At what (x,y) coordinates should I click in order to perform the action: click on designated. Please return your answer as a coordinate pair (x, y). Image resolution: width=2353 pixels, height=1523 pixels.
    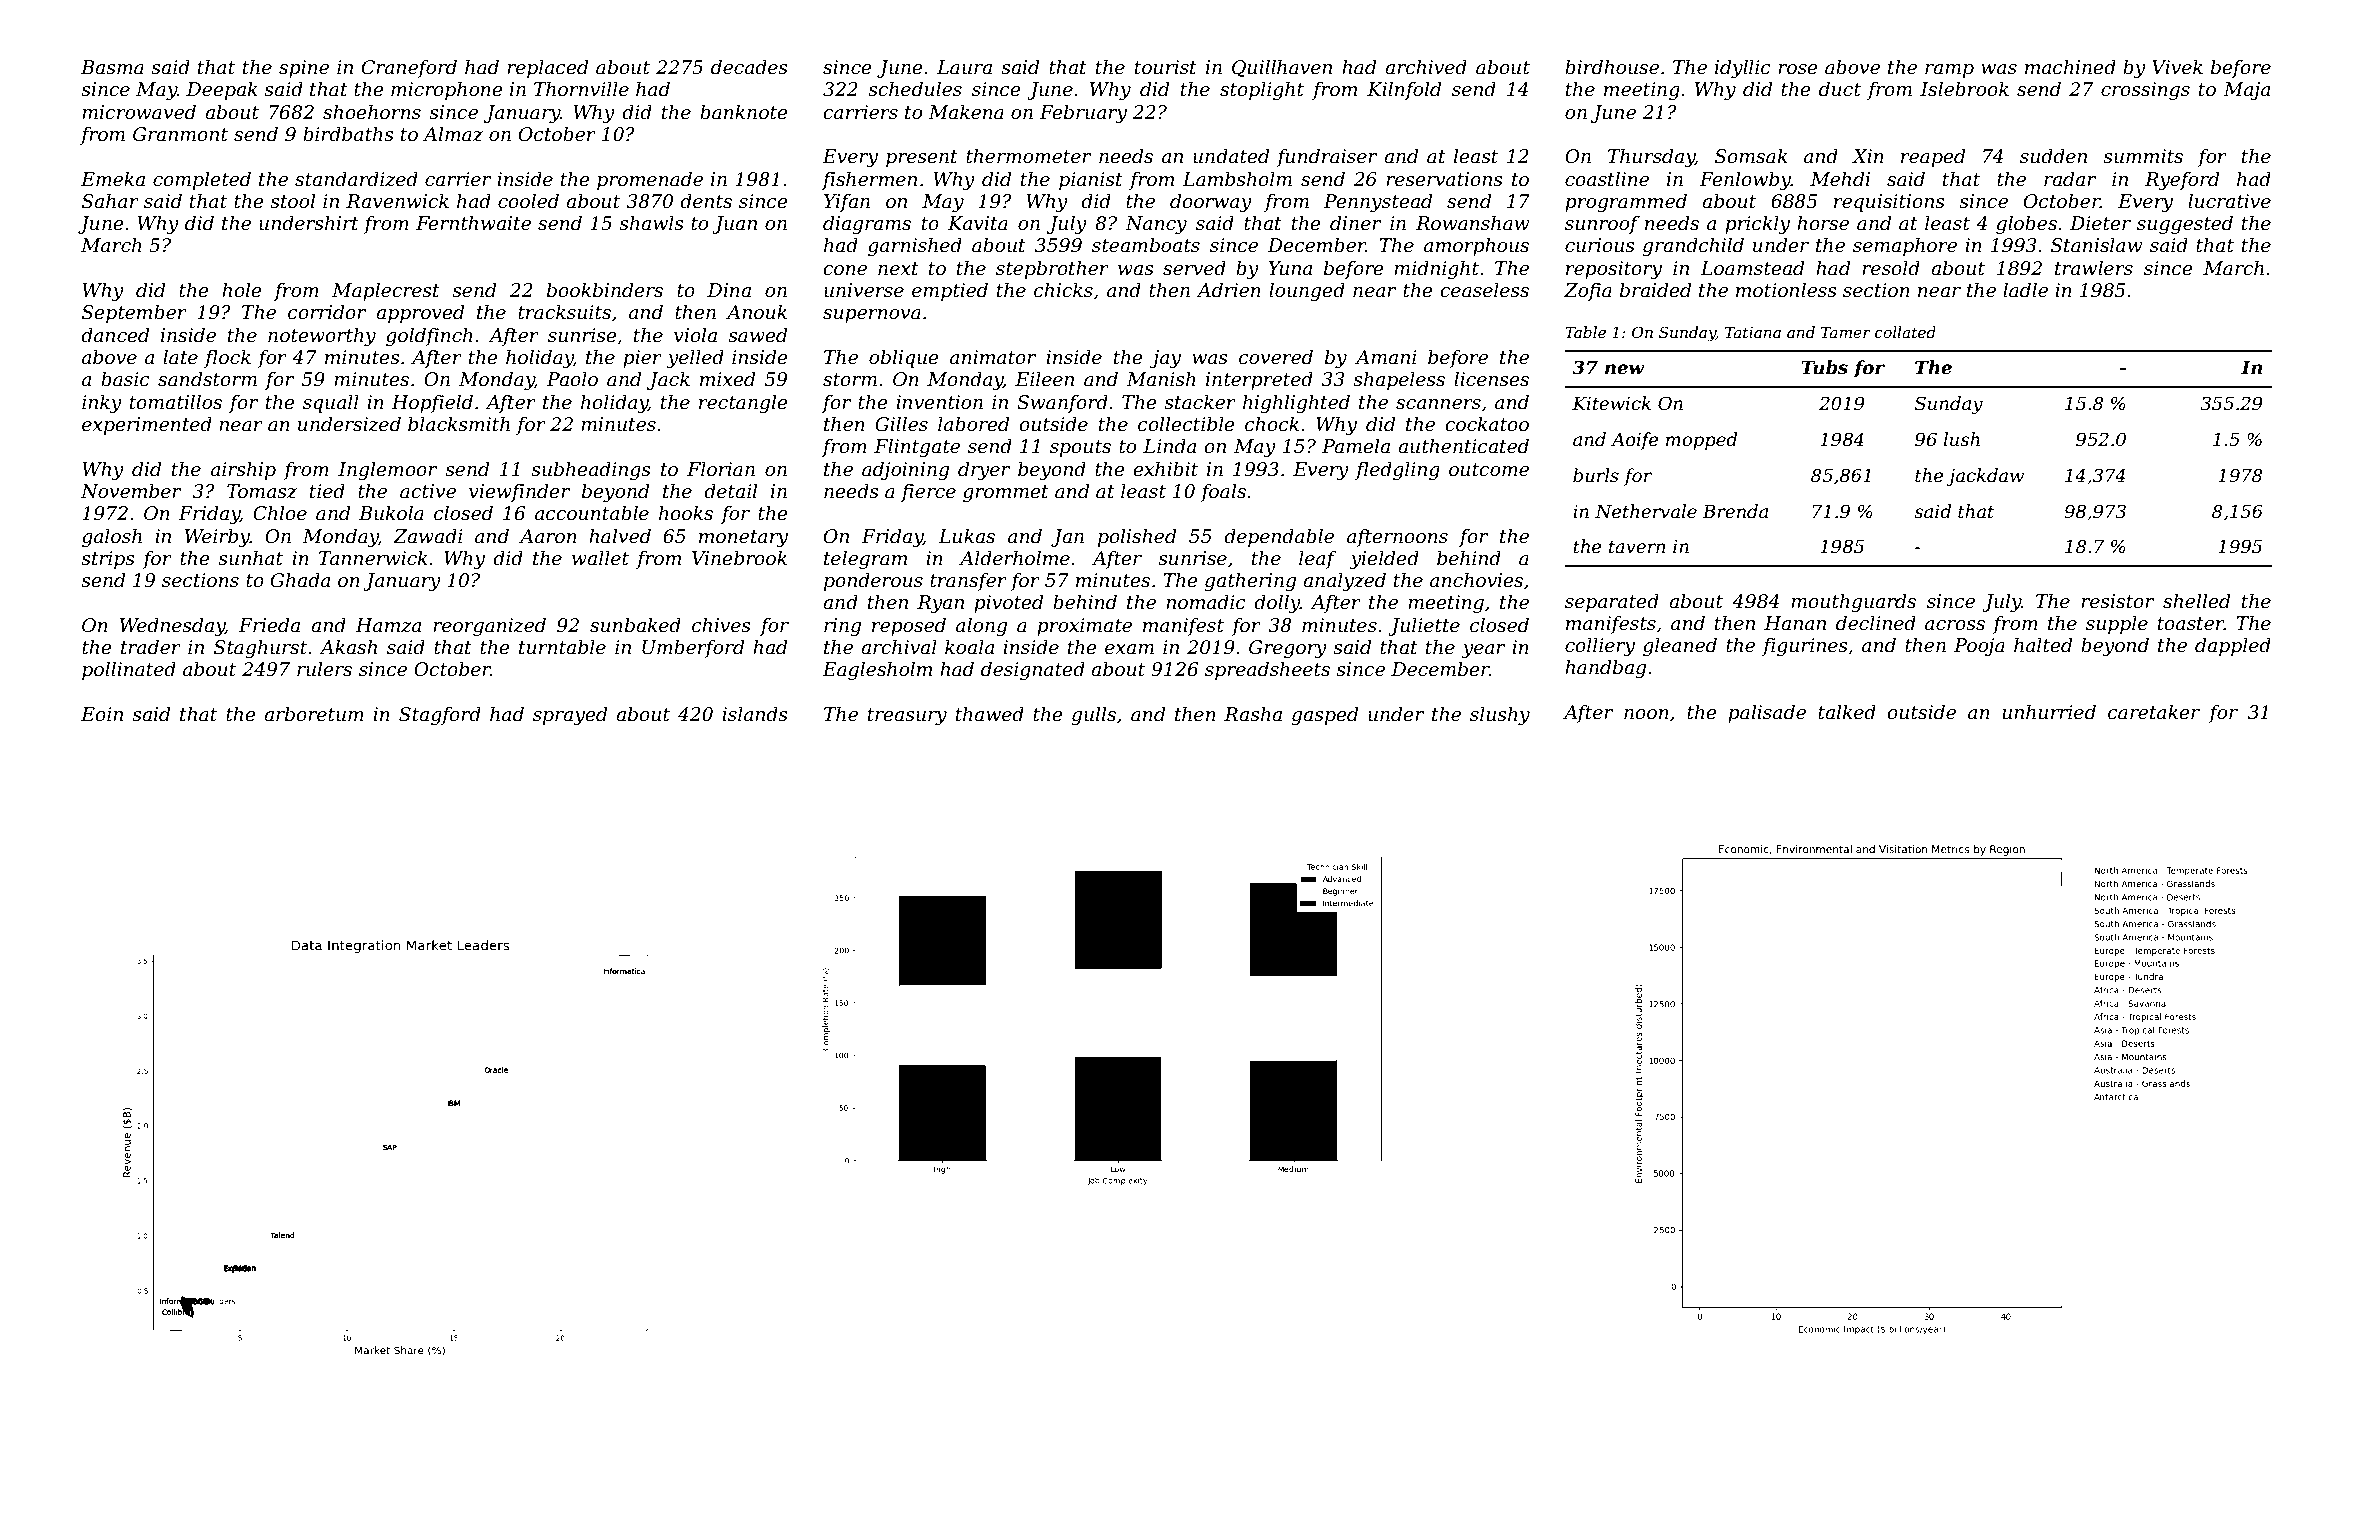
    Looking at the image, I should click on (1033, 670).
